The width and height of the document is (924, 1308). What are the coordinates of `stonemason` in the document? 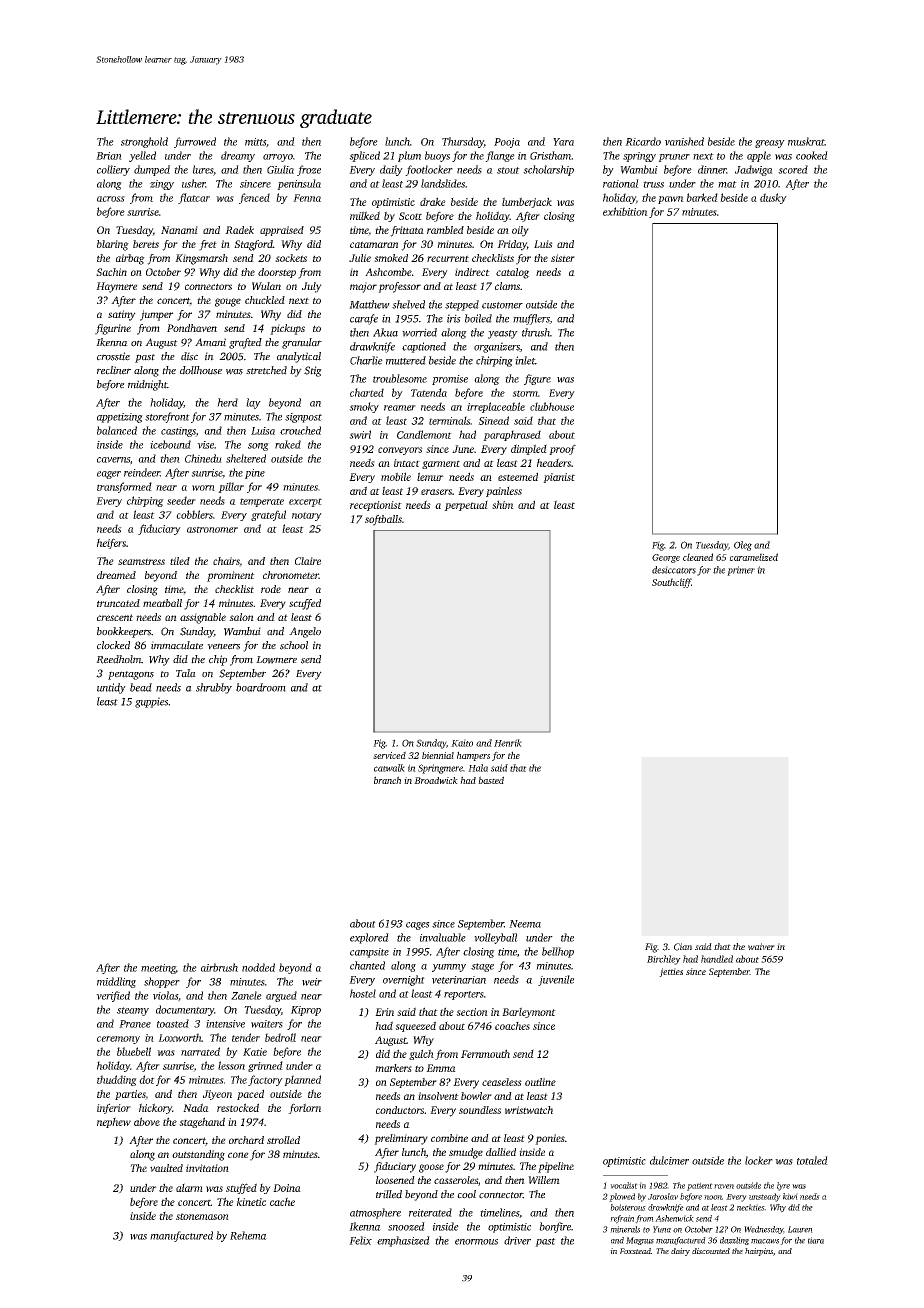 It's located at (202, 1216).
